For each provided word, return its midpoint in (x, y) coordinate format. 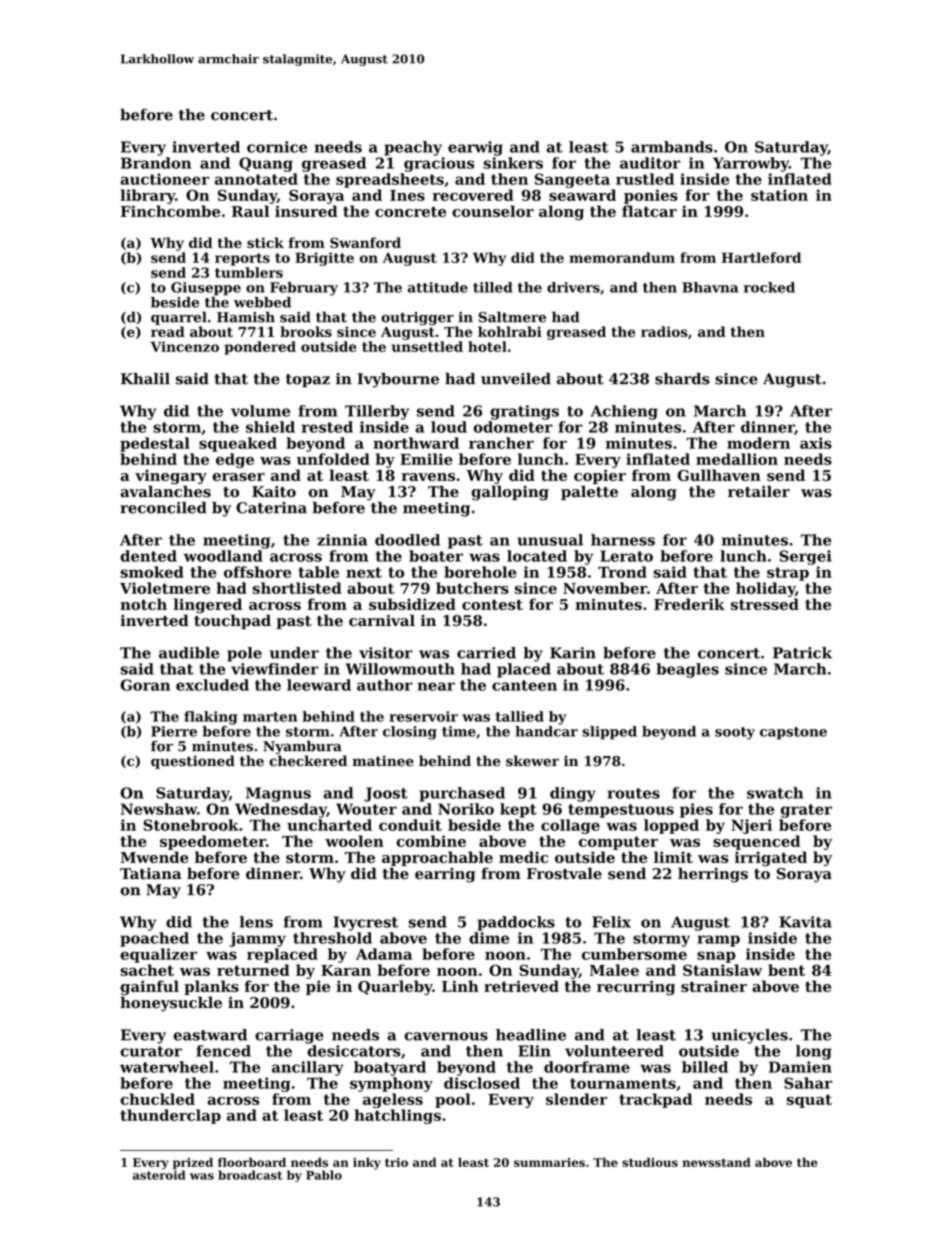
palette (589, 492)
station (779, 195)
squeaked (238, 444)
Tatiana (150, 874)
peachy (413, 148)
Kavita (806, 922)
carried (486, 653)
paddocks (516, 923)
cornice (277, 147)
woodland (223, 556)
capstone (793, 733)
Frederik (689, 604)
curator (151, 1051)
